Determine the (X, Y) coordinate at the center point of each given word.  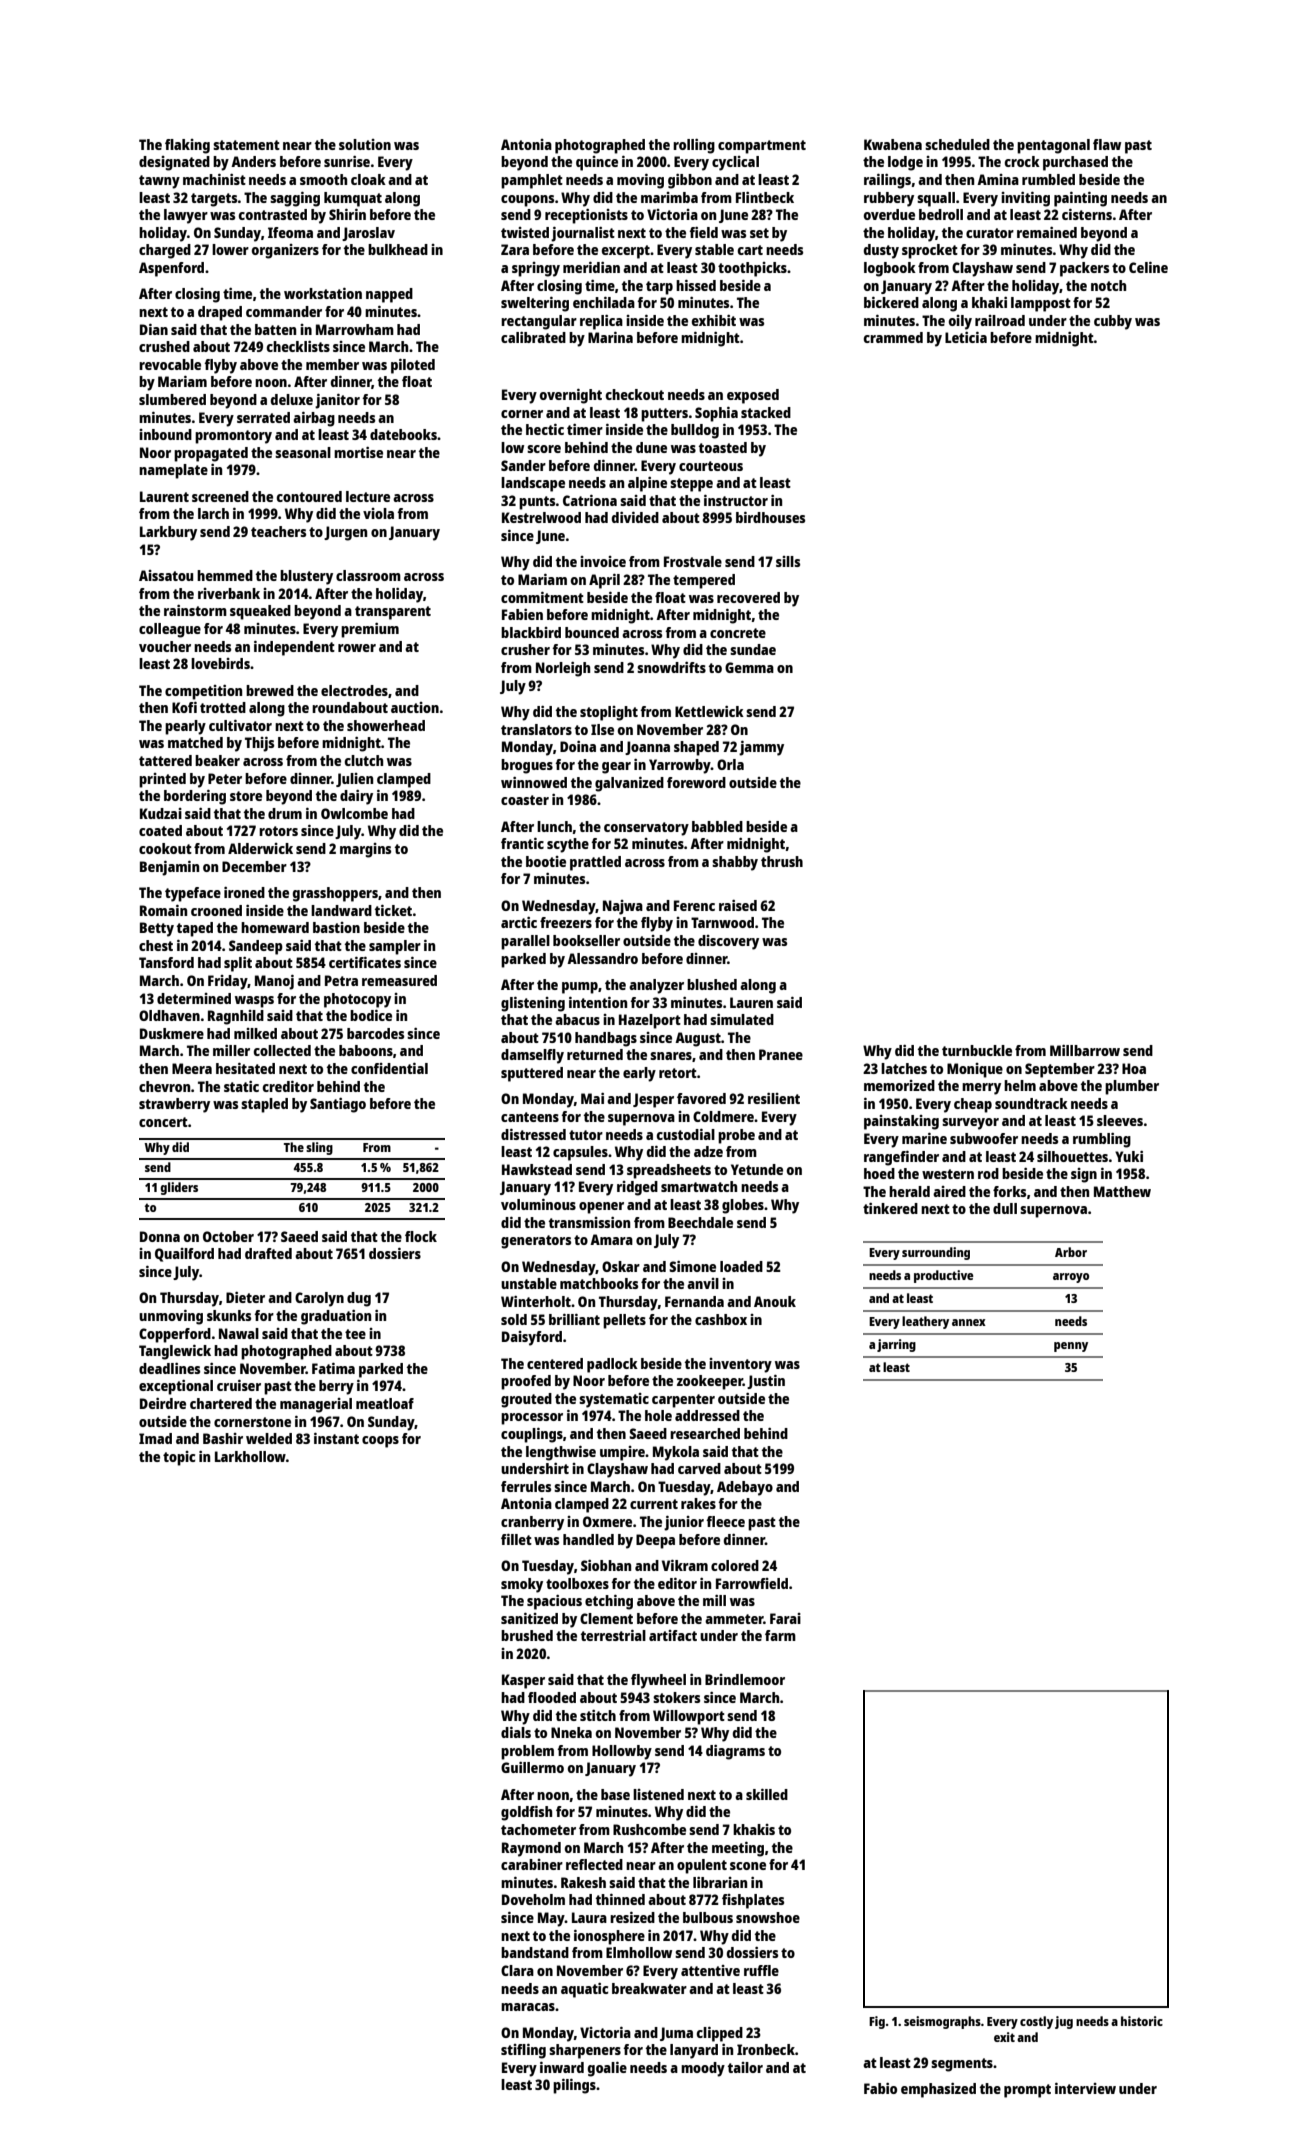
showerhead (386, 725)
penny (1071, 1347)
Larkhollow (250, 1456)
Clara (517, 1970)
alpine (647, 484)
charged (165, 251)
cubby (1113, 322)
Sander (523, 465)
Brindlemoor (745, 1679)
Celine (1148, 267)
